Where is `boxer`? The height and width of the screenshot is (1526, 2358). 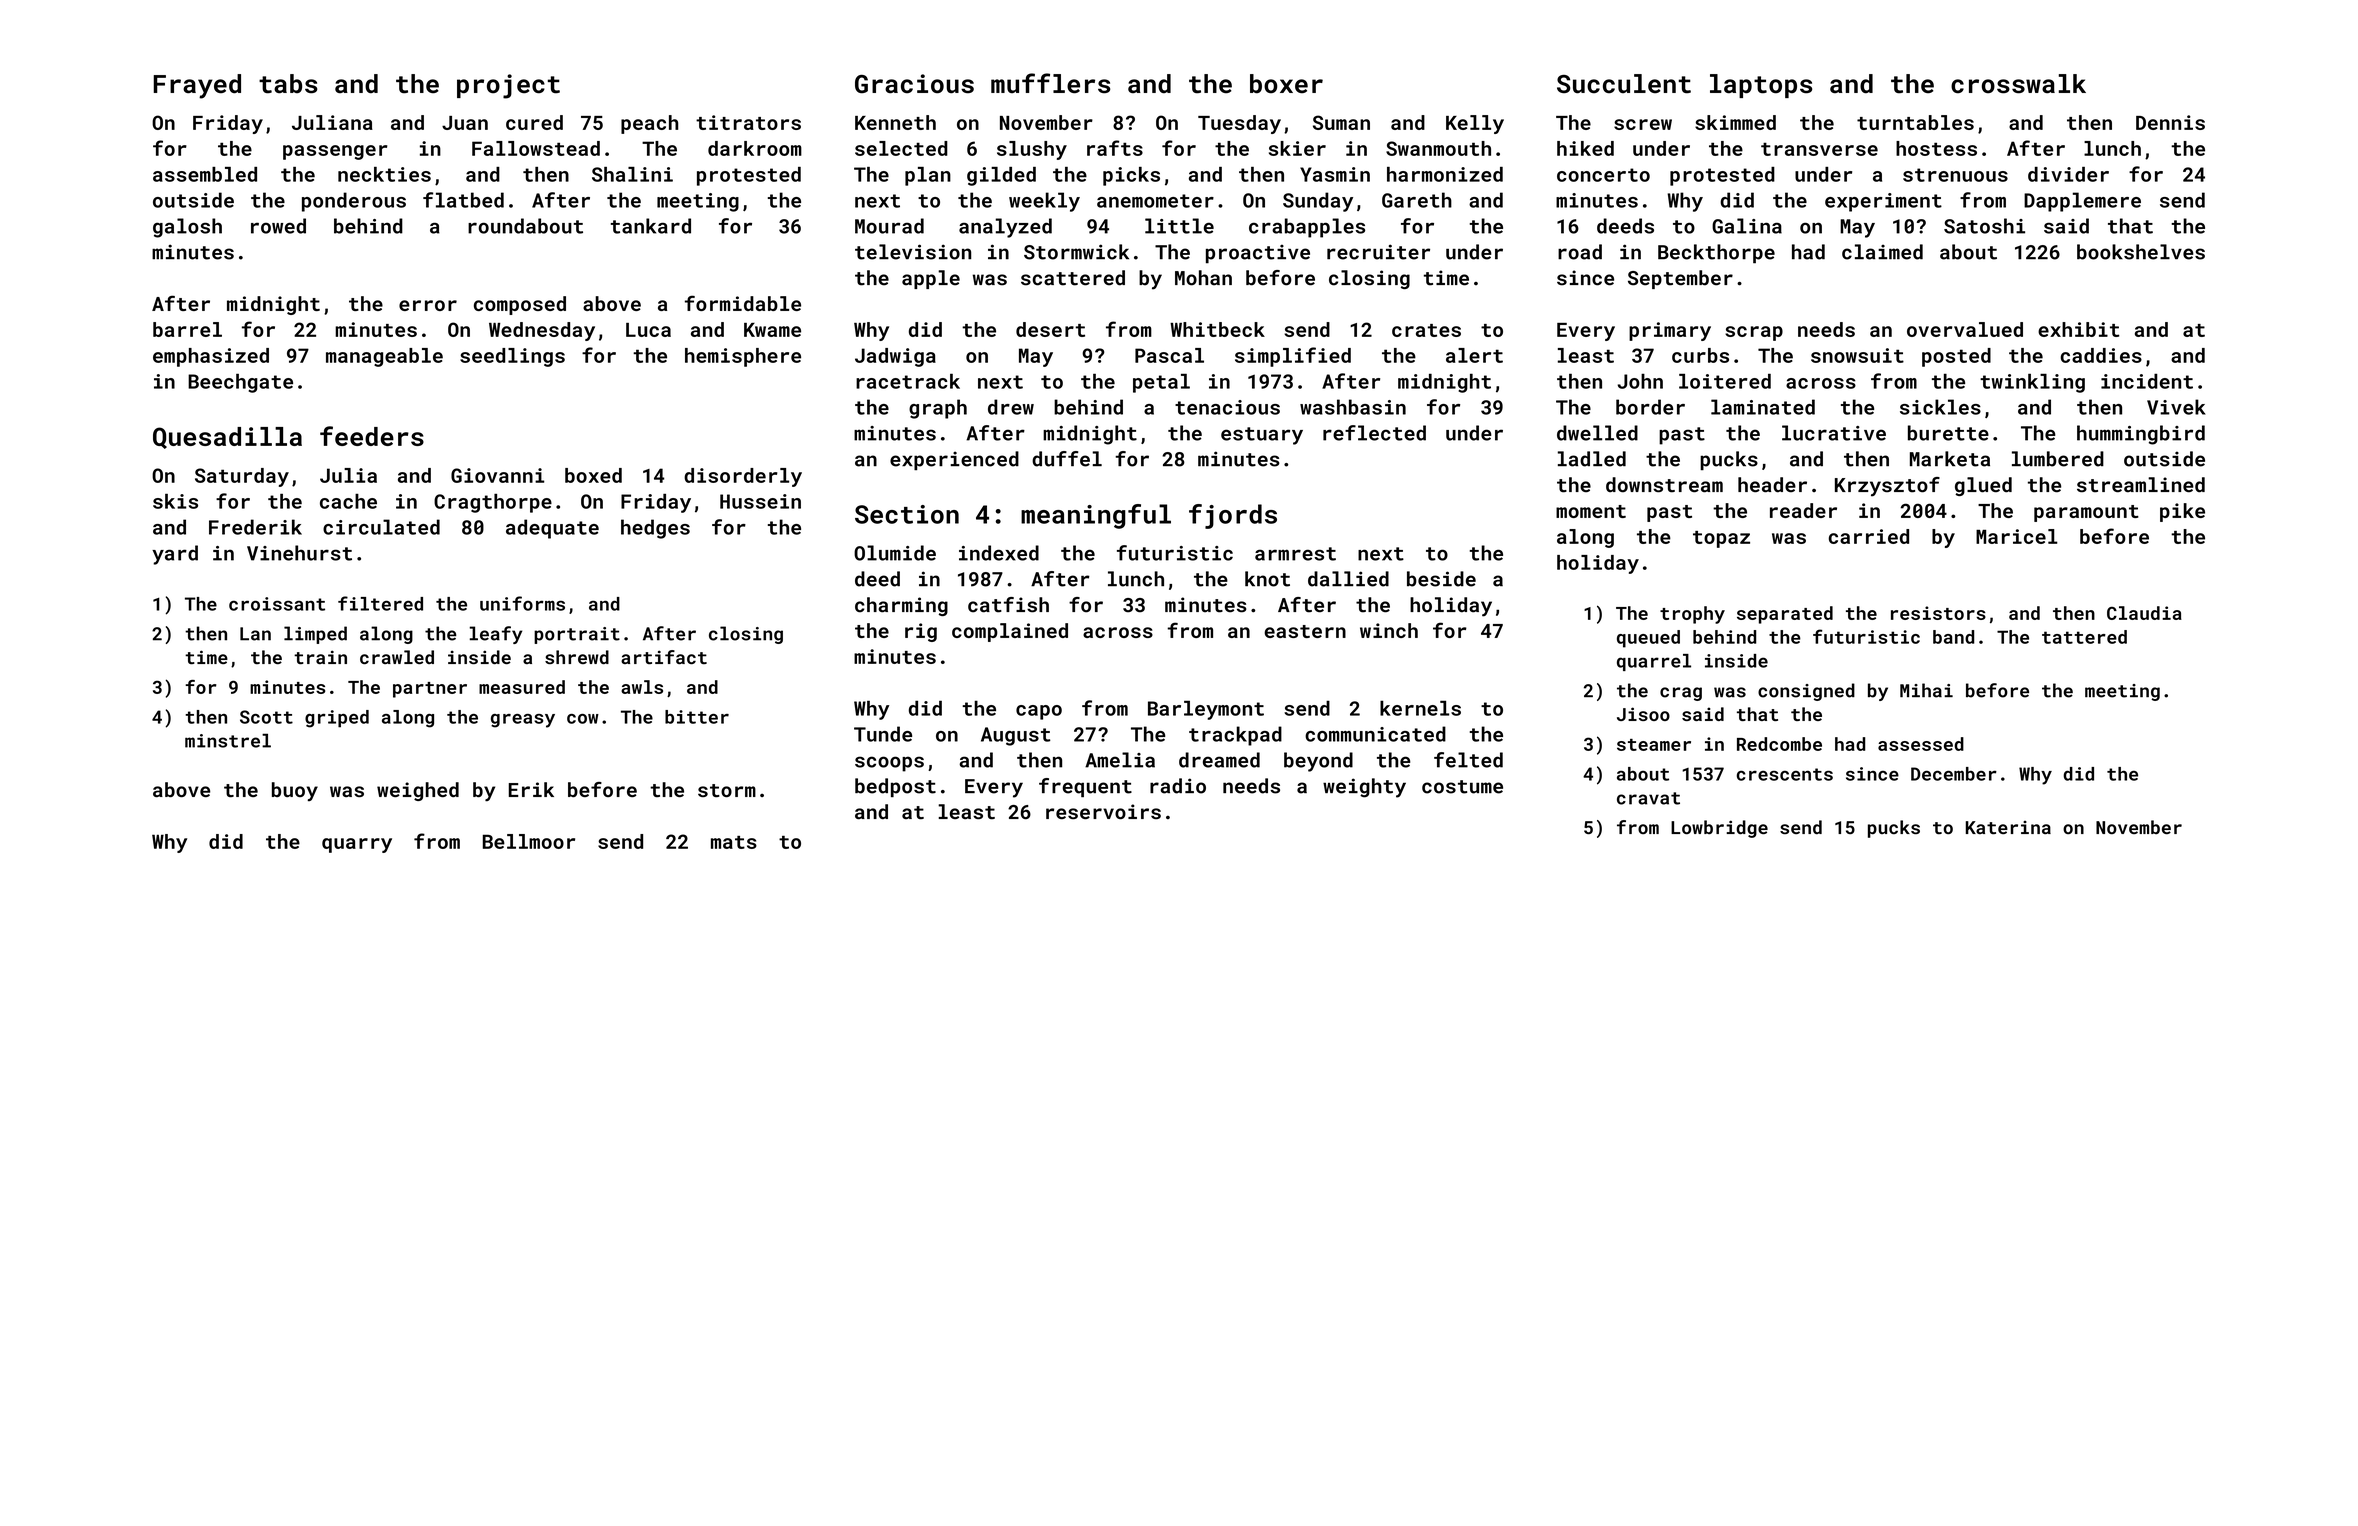
boxer is located at coordinates (1286, 84).
